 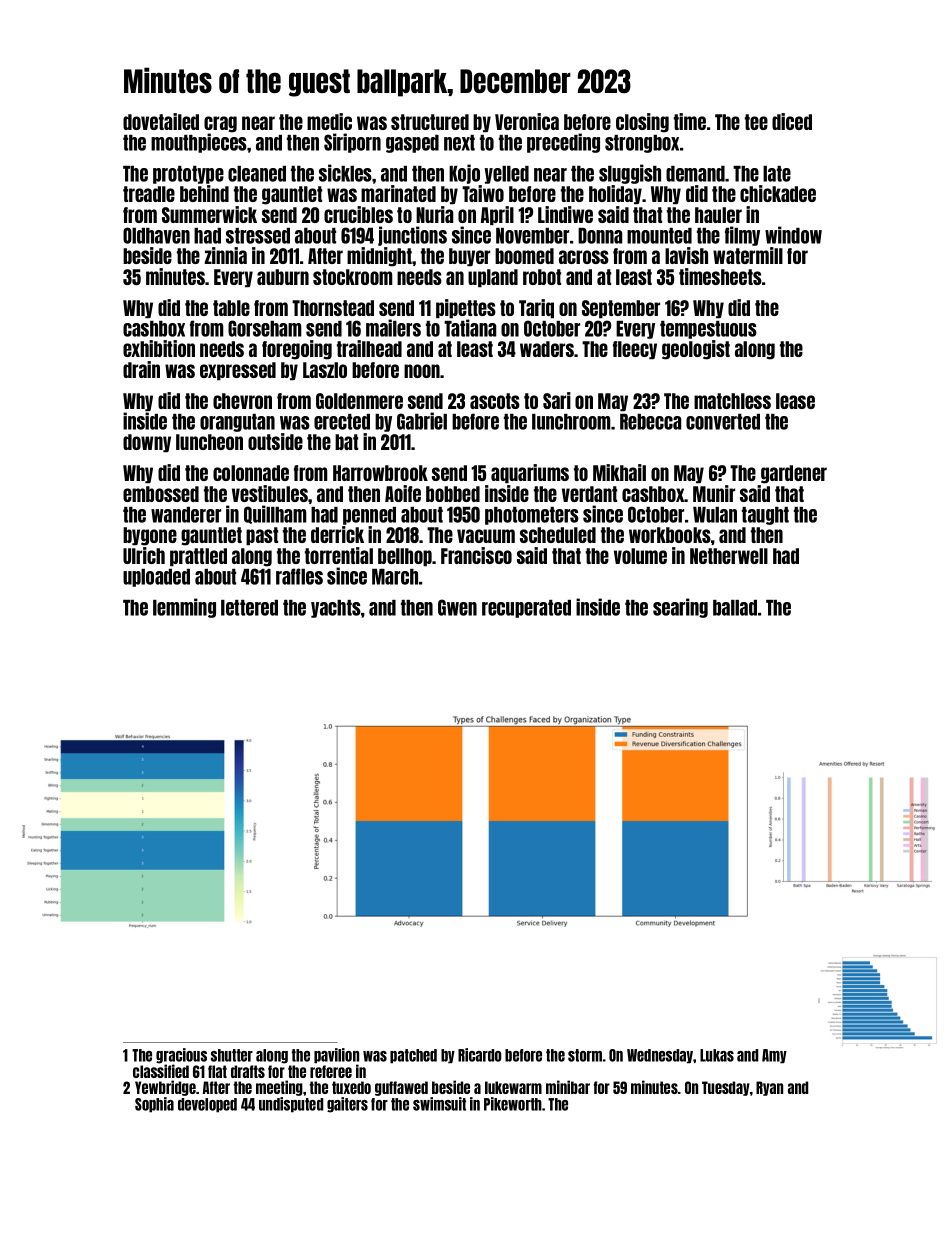 What do you see at coordinates (792, 121) in the image?
I see `diced` at bounding box center [792, 121].
